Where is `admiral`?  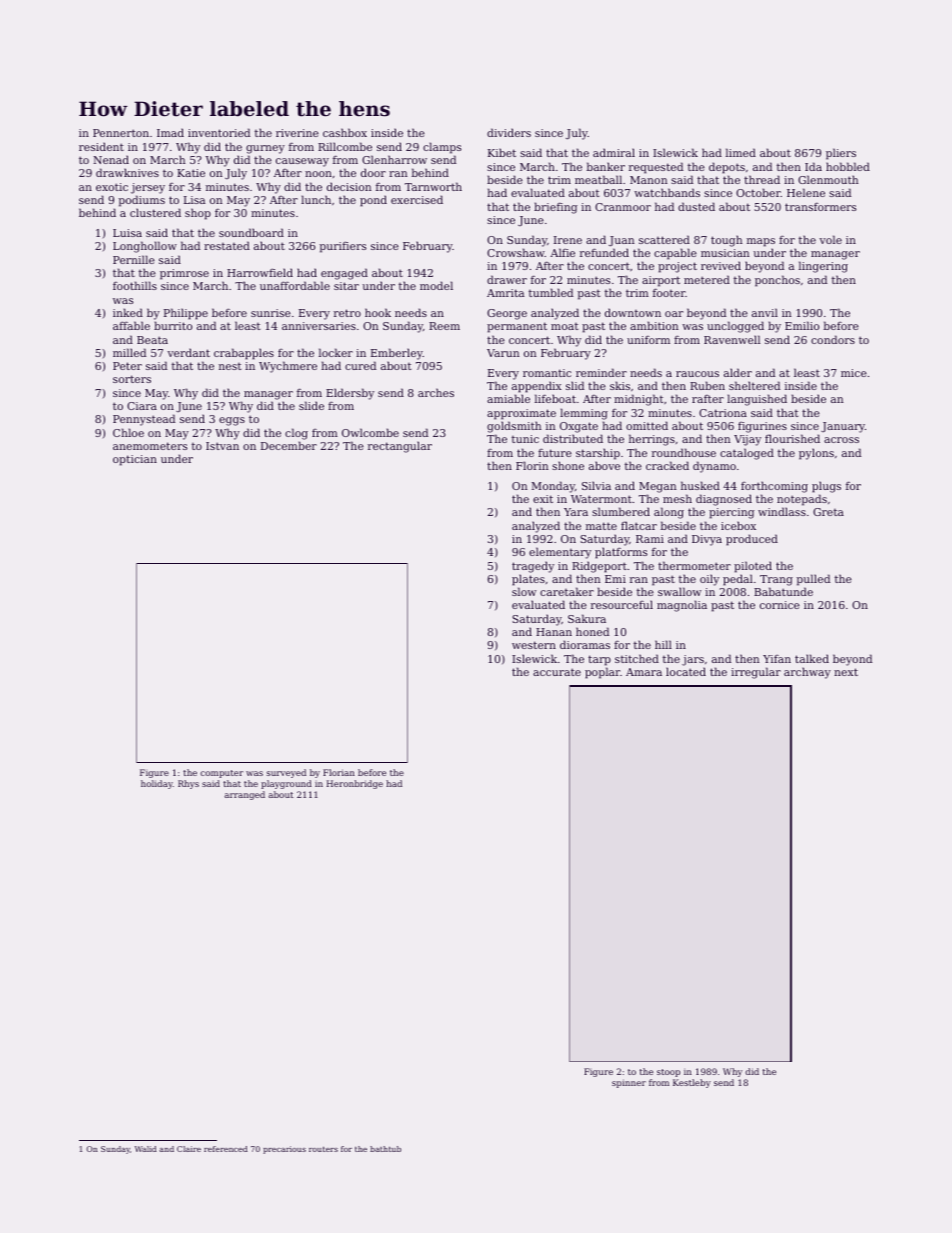 admiral is located at coordinates (614, 152).
